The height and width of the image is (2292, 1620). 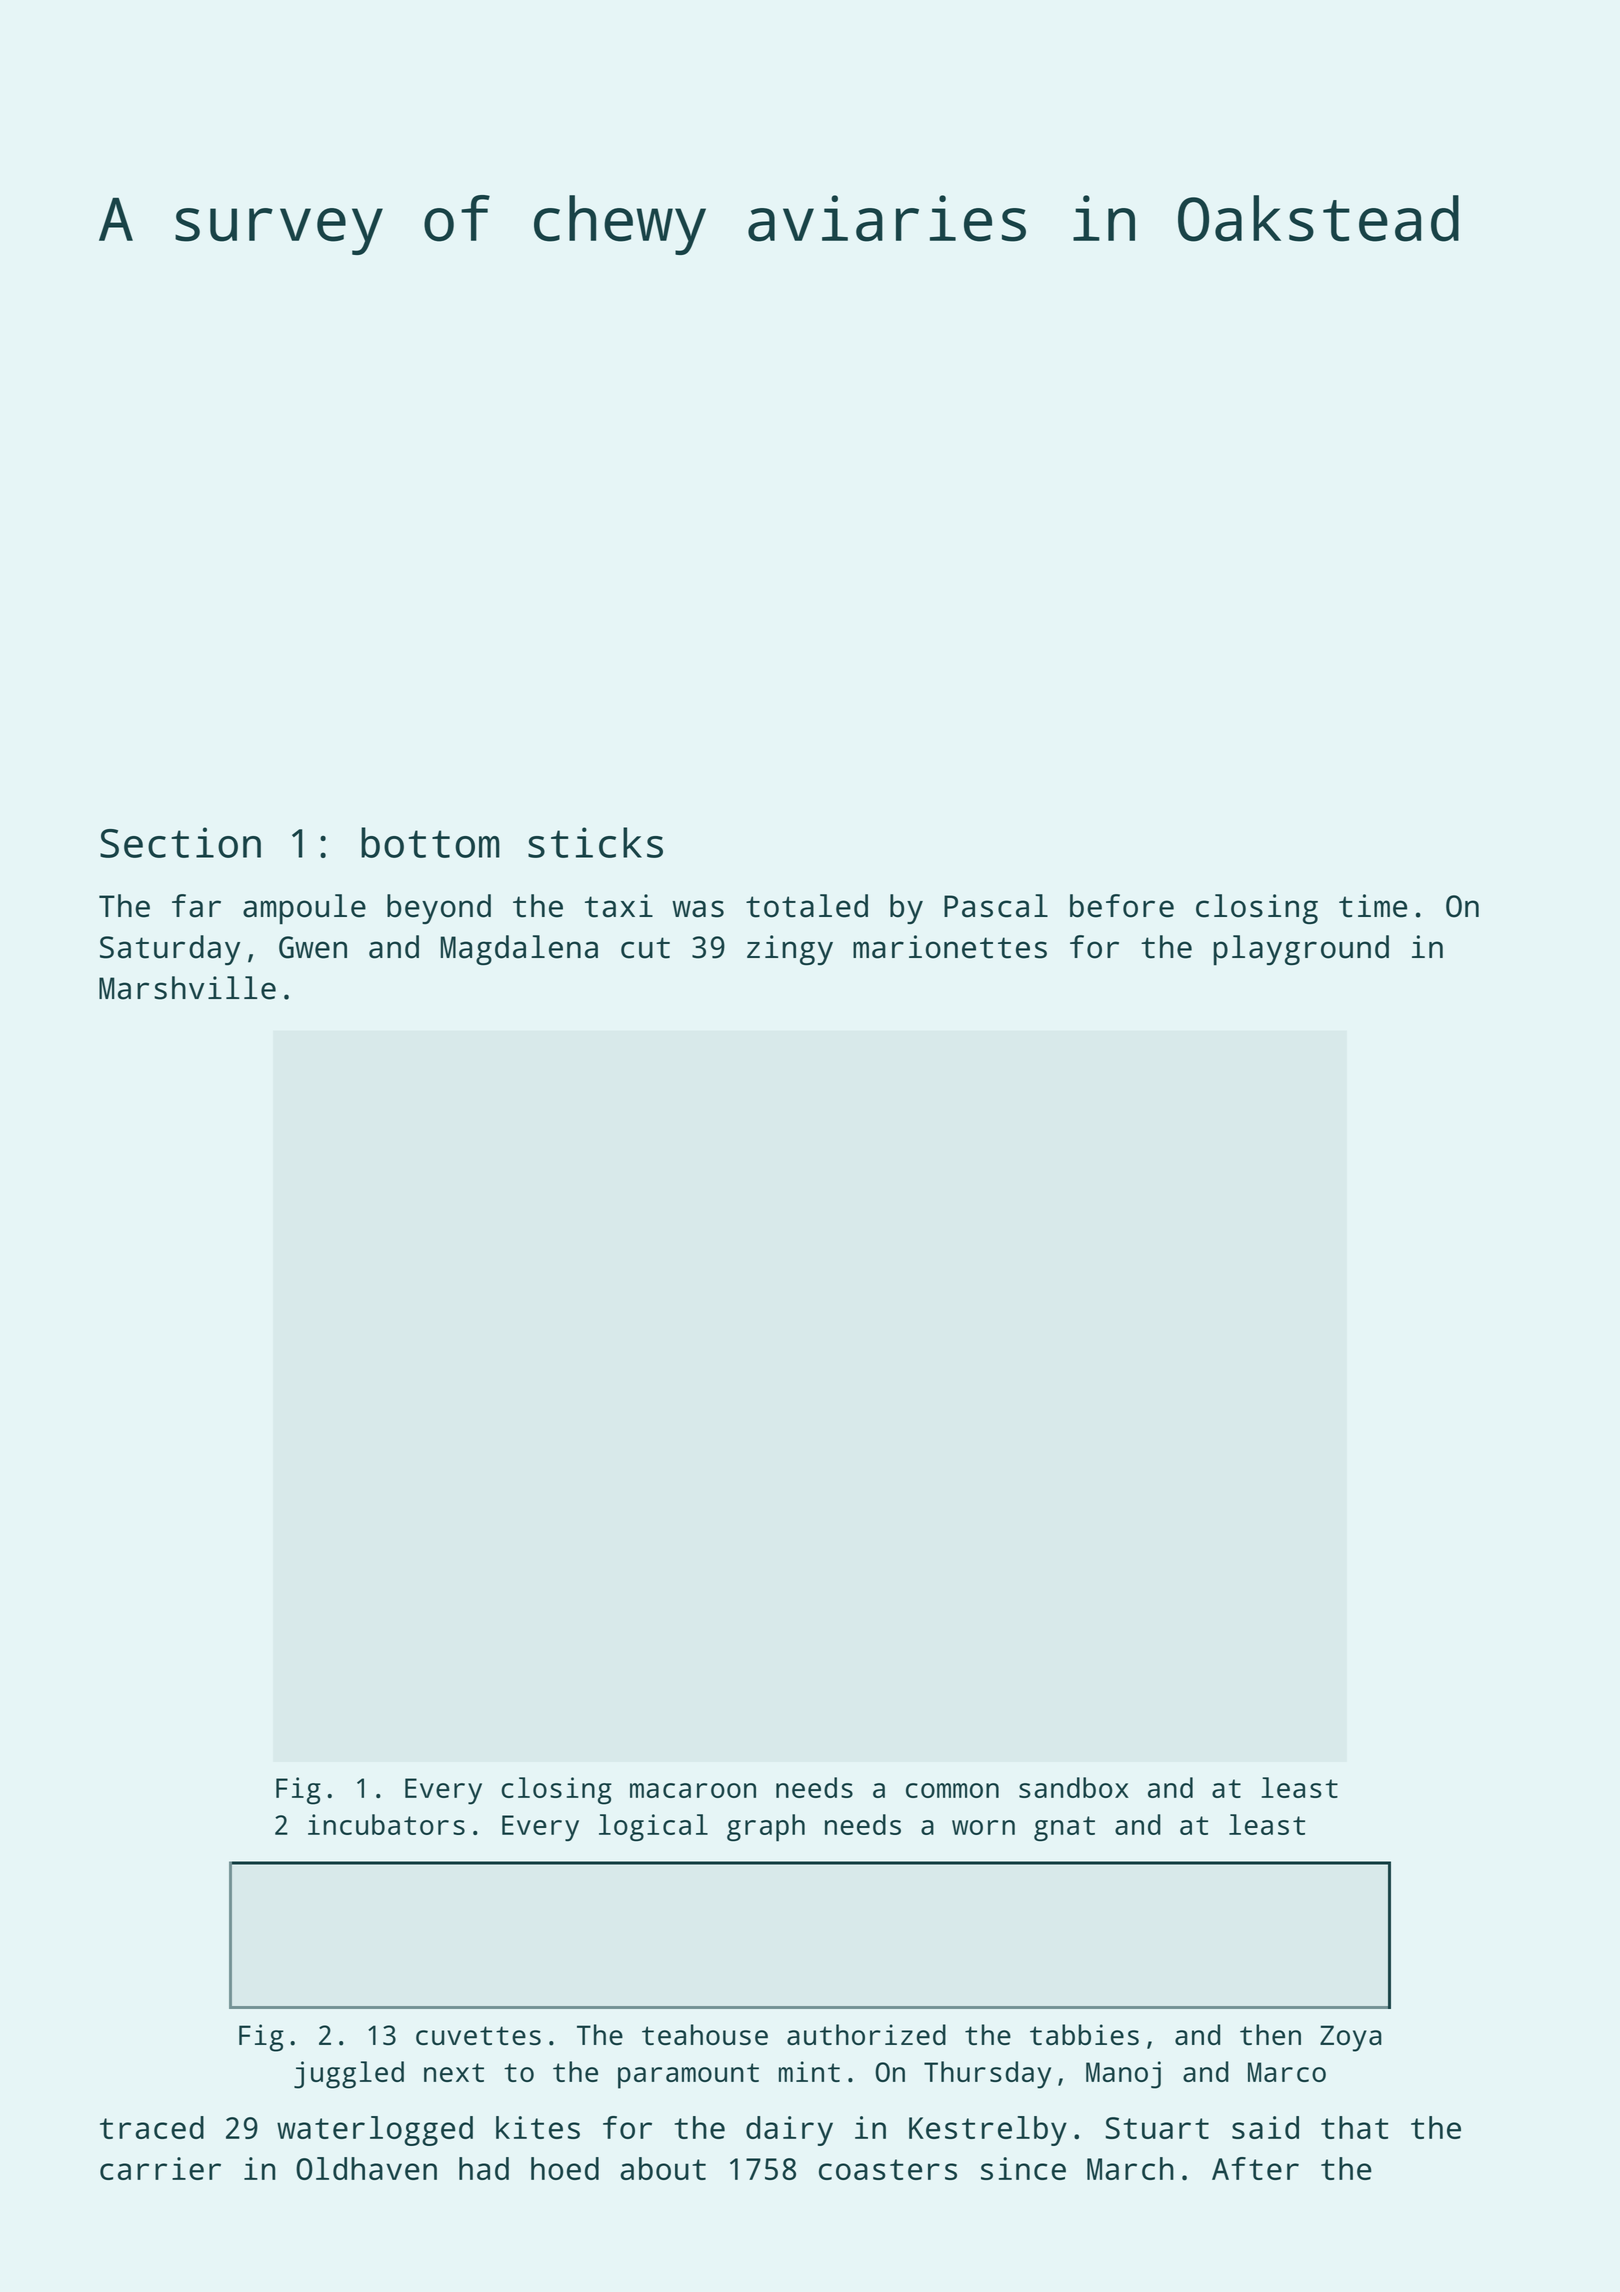 I want to click on incubators, so click(x=386, y=1824).
